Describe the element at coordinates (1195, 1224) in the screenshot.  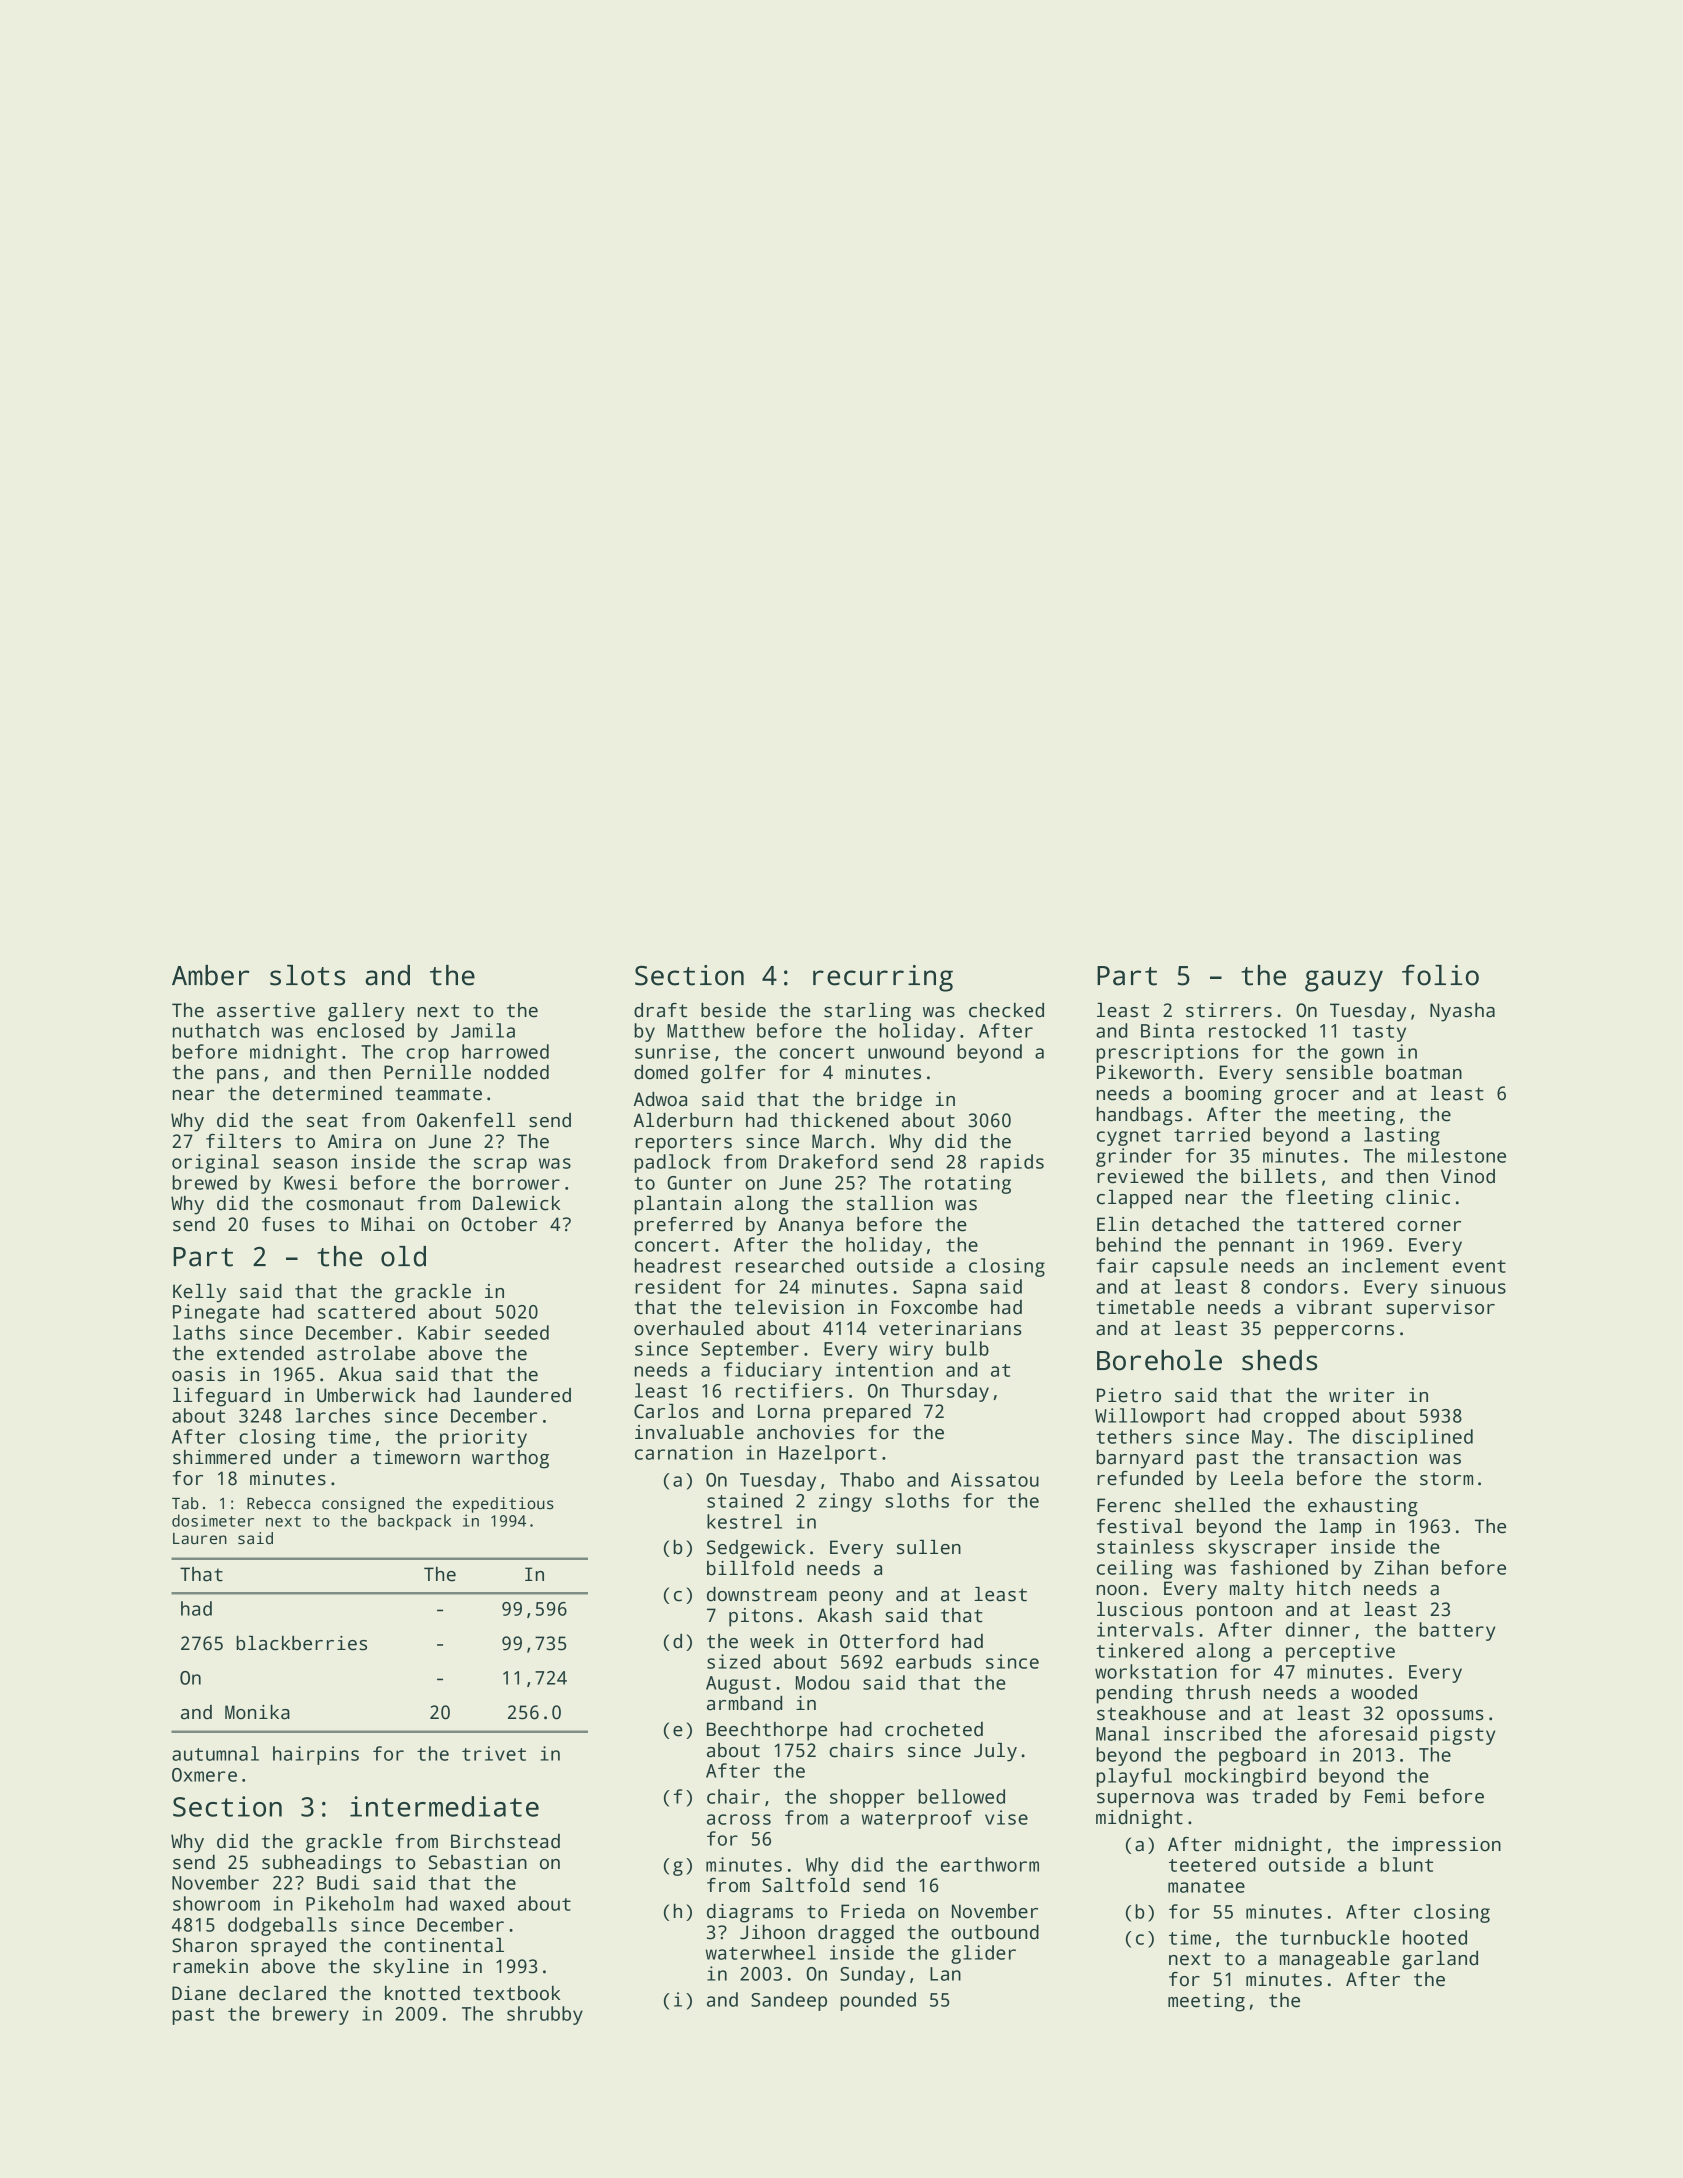
I see `detached` at that location.
